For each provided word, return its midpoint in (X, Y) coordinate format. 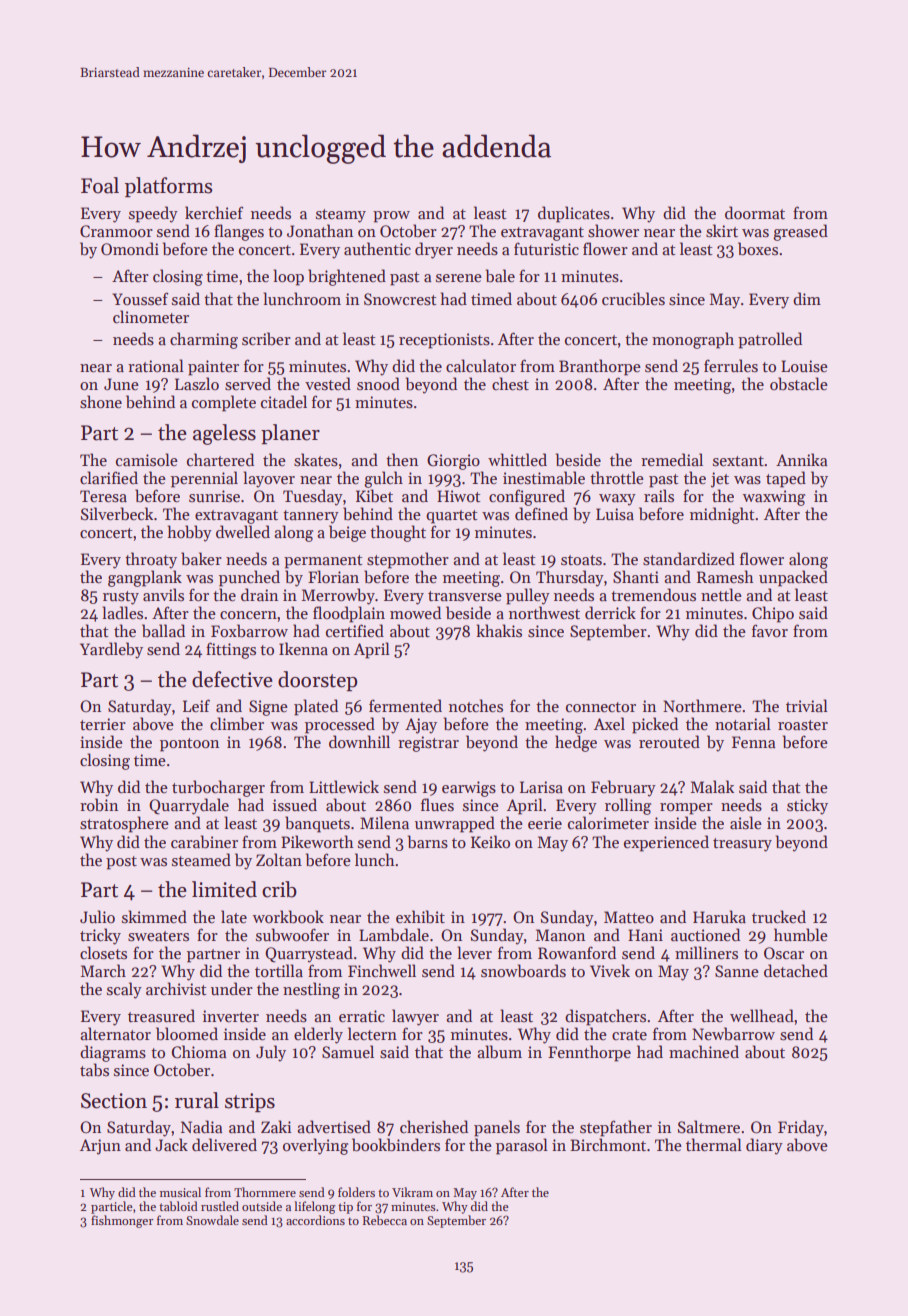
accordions (315, 1220)
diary (764, 1146)
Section (114, 1101)
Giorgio (453, 462)
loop (288, 277)
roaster (803, 725)
